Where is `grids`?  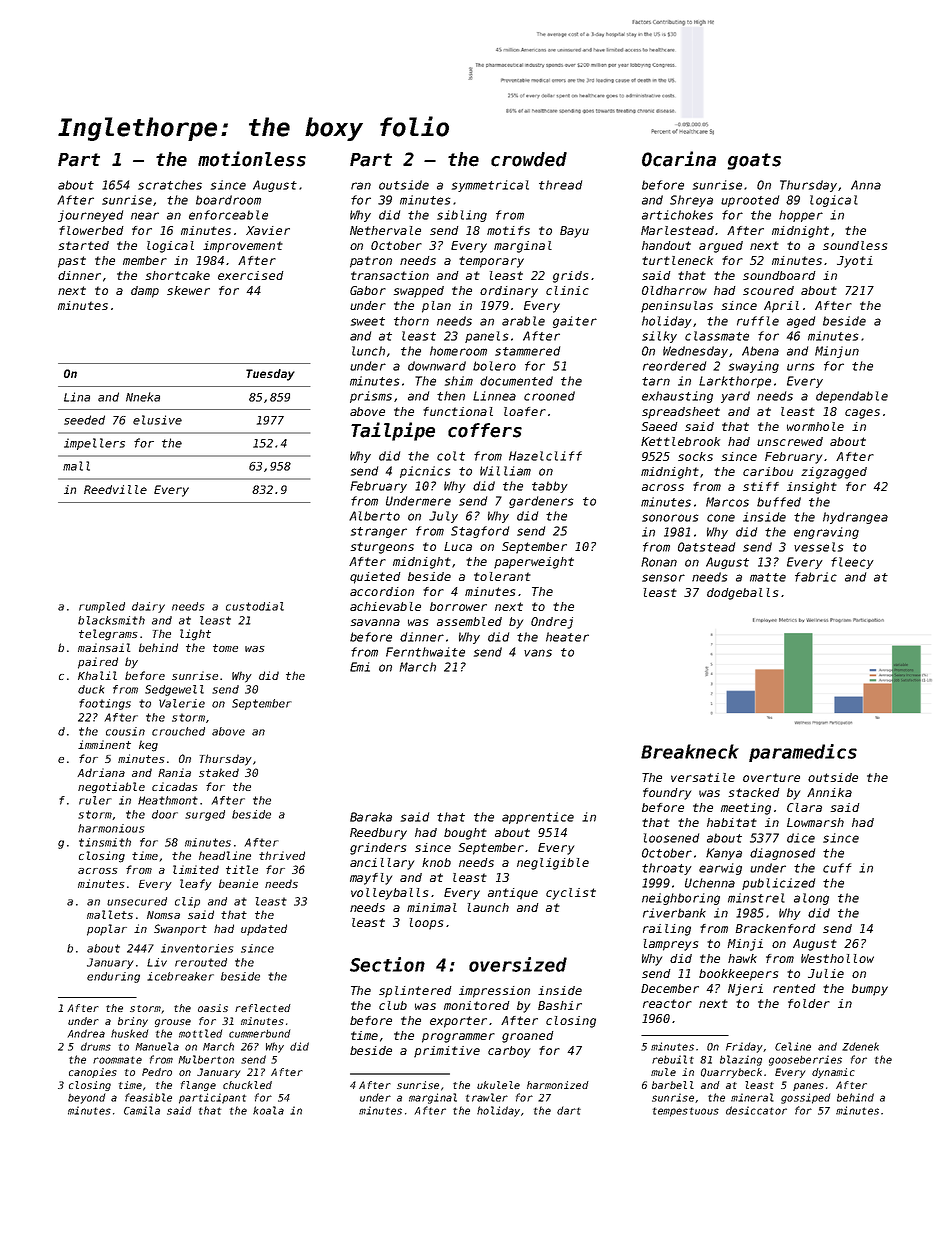
grids is located at coordinates (570, 277).
